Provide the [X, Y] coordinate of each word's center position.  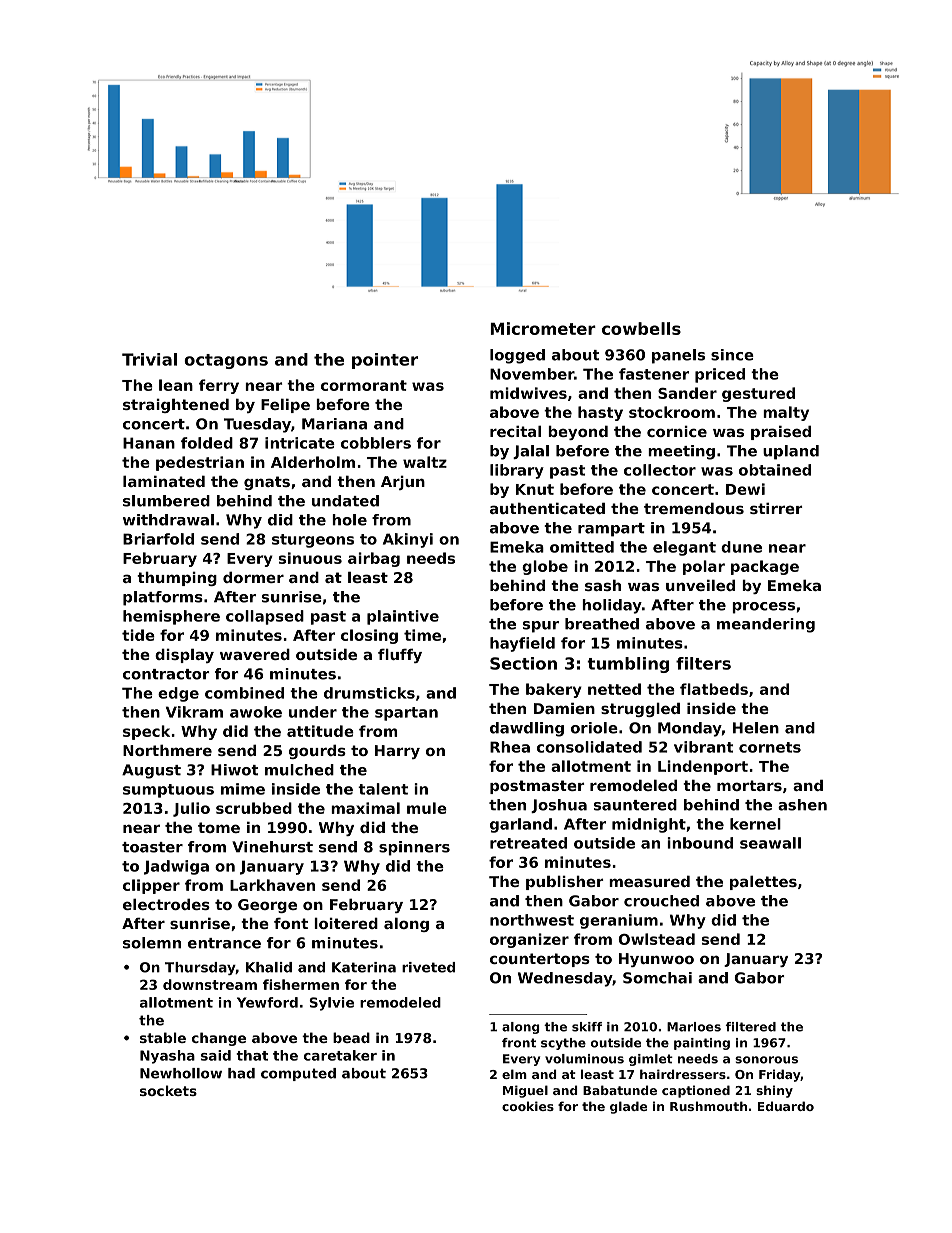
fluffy [400, 656]
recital [515, 431]
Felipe [285, 406]
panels [678, 356]
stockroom [672, 412]
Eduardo [786, 1106]
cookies [528, 1106]
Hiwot [234, 770]
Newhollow [181, 1073]
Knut [535, 489]
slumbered [166, 501]
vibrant [703, 747]
